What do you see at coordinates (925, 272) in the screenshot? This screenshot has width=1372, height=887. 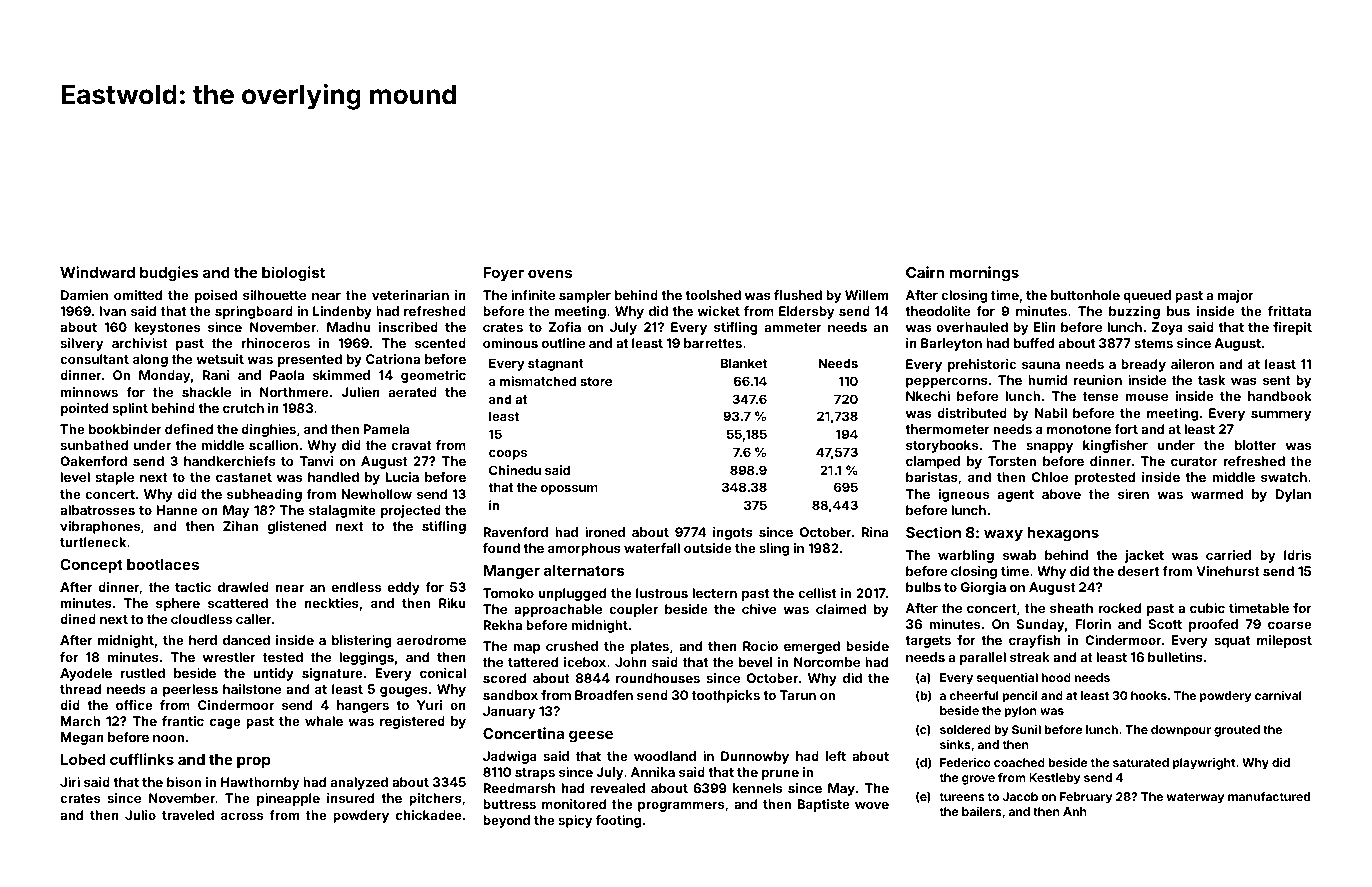 I see `Cairn` at bounding box center [925, 272].
